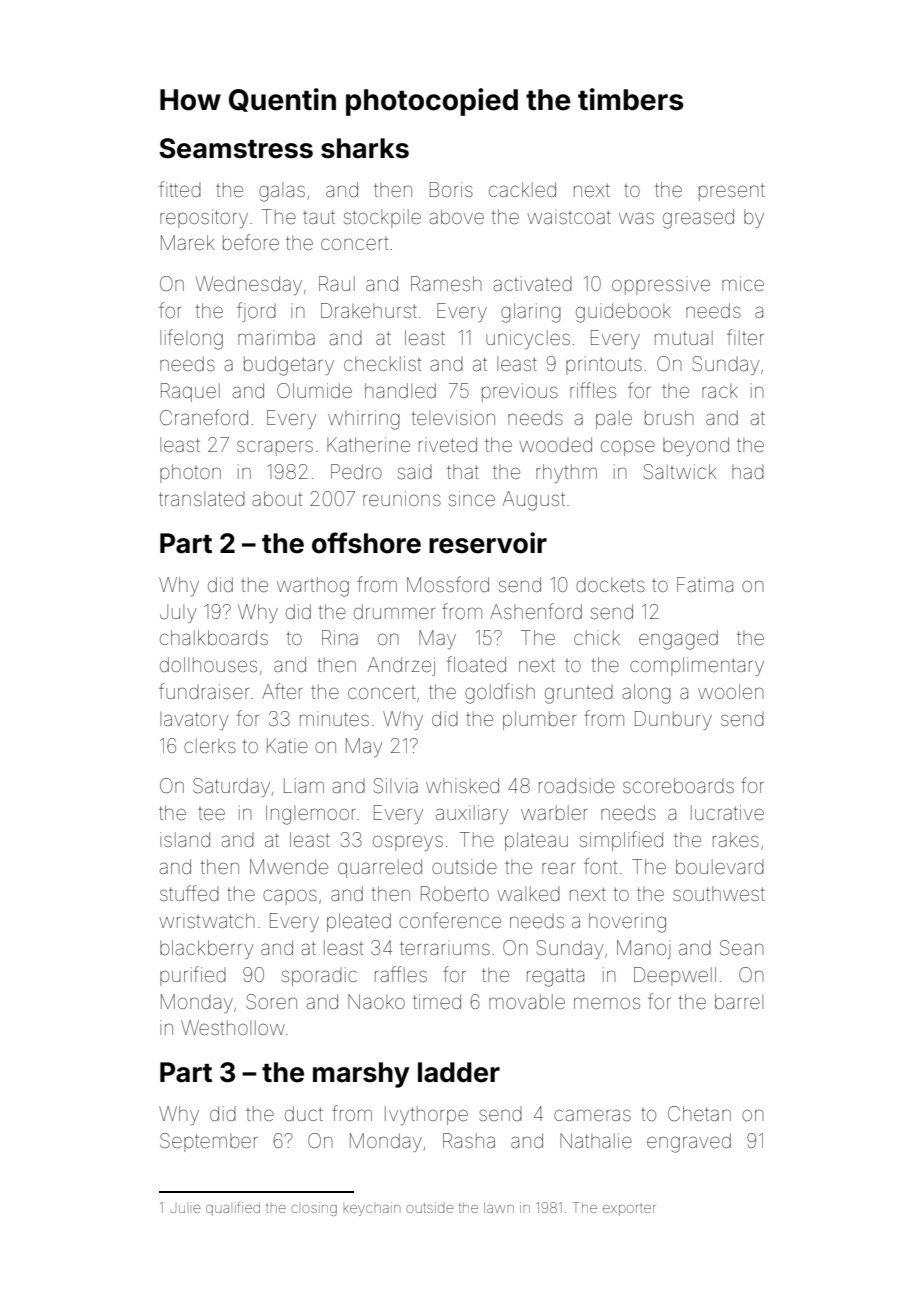 This screenshot has height=1311, width=924. I want to click on woolen, so click(731, 691).
